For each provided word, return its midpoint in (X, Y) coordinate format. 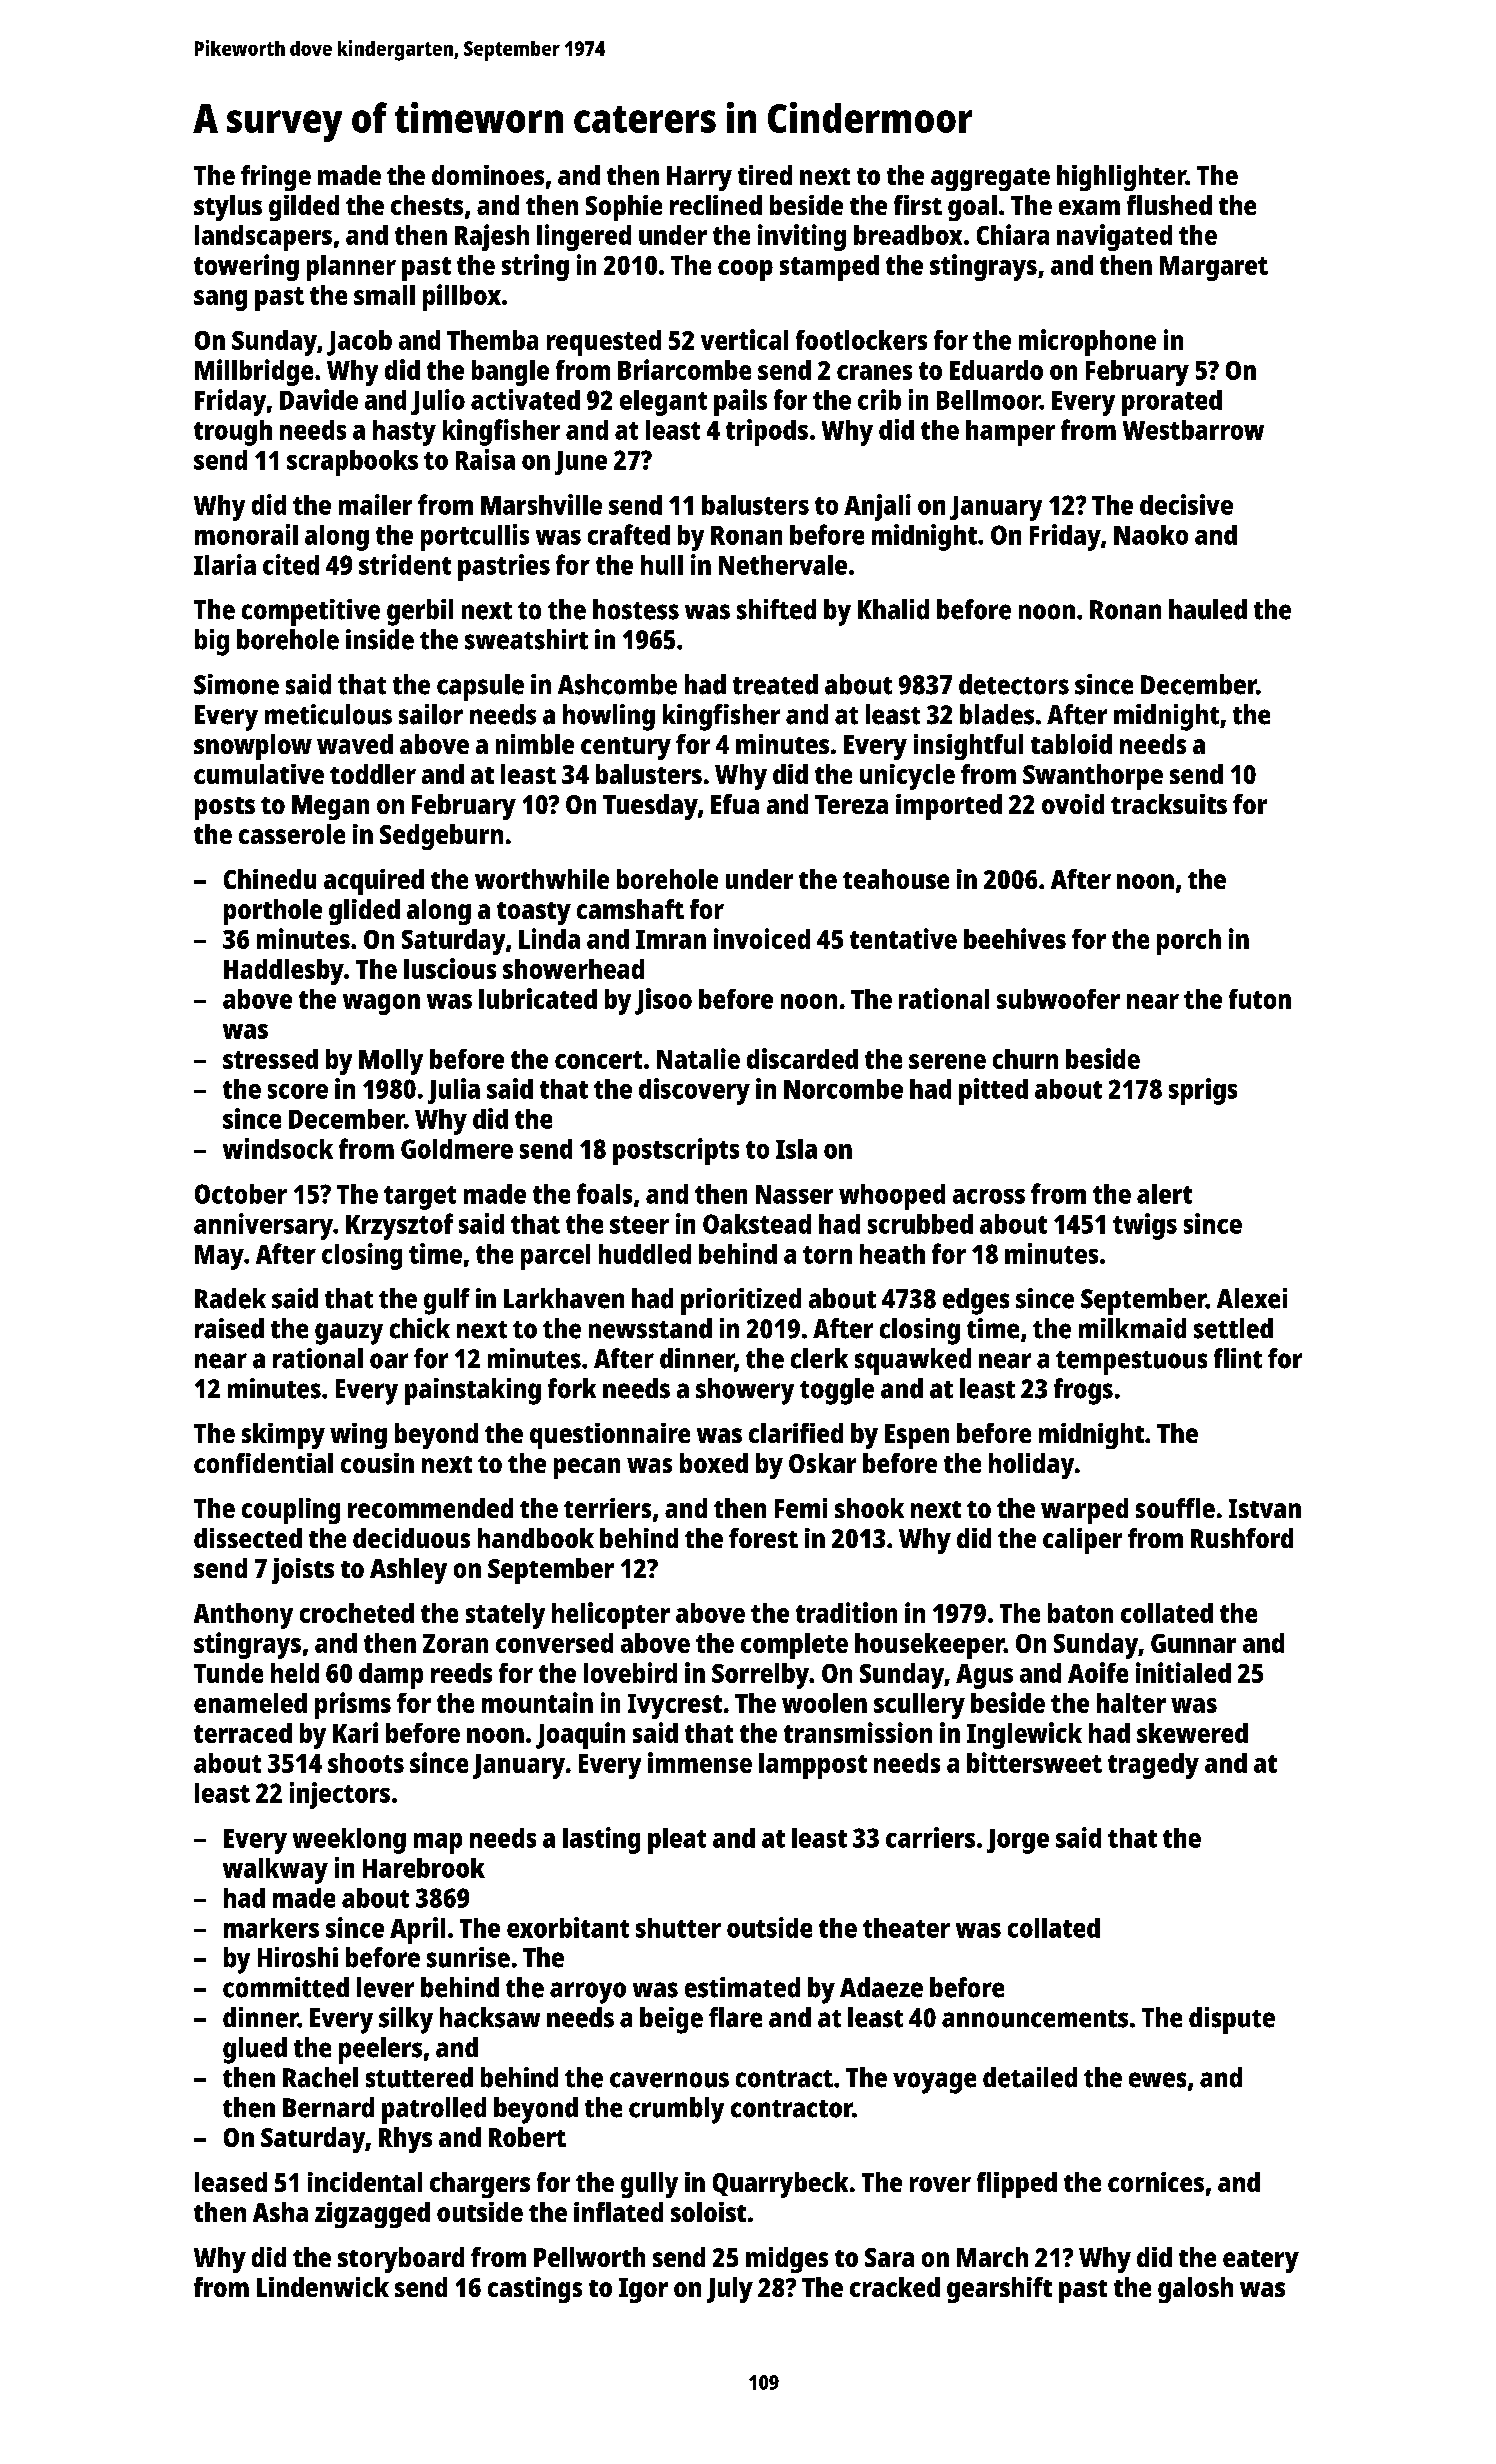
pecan (587, 1468)
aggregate (990, 179)
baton (1080, 1613)
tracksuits (1169, 804)
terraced (243, 1733)
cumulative (259, 774)
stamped (829, 268)
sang (220, 300)
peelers (380, 2050)
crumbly (676, 2110)
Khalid (893, 609)
